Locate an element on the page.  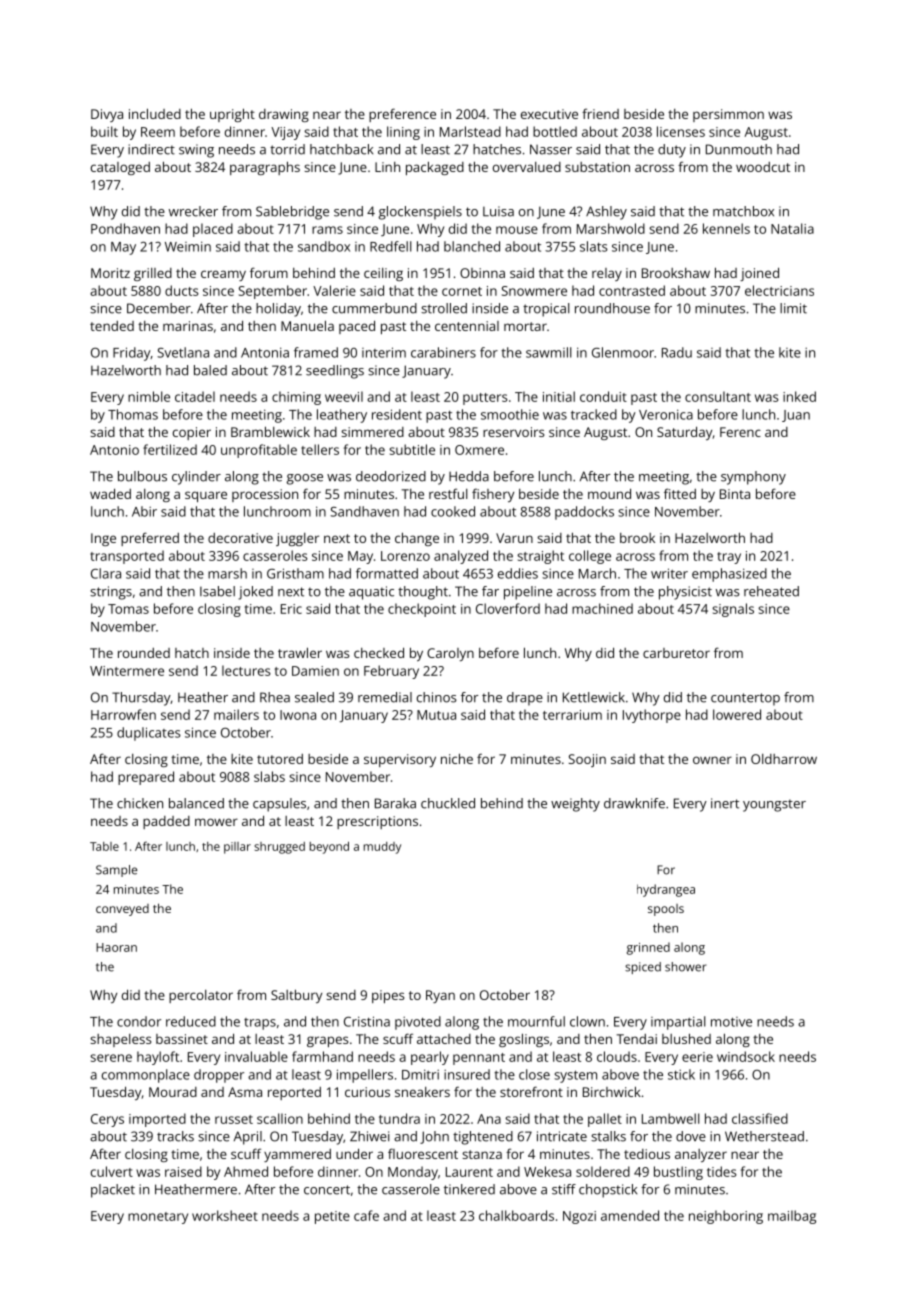
citadel is located at coordinates (195, 396).
